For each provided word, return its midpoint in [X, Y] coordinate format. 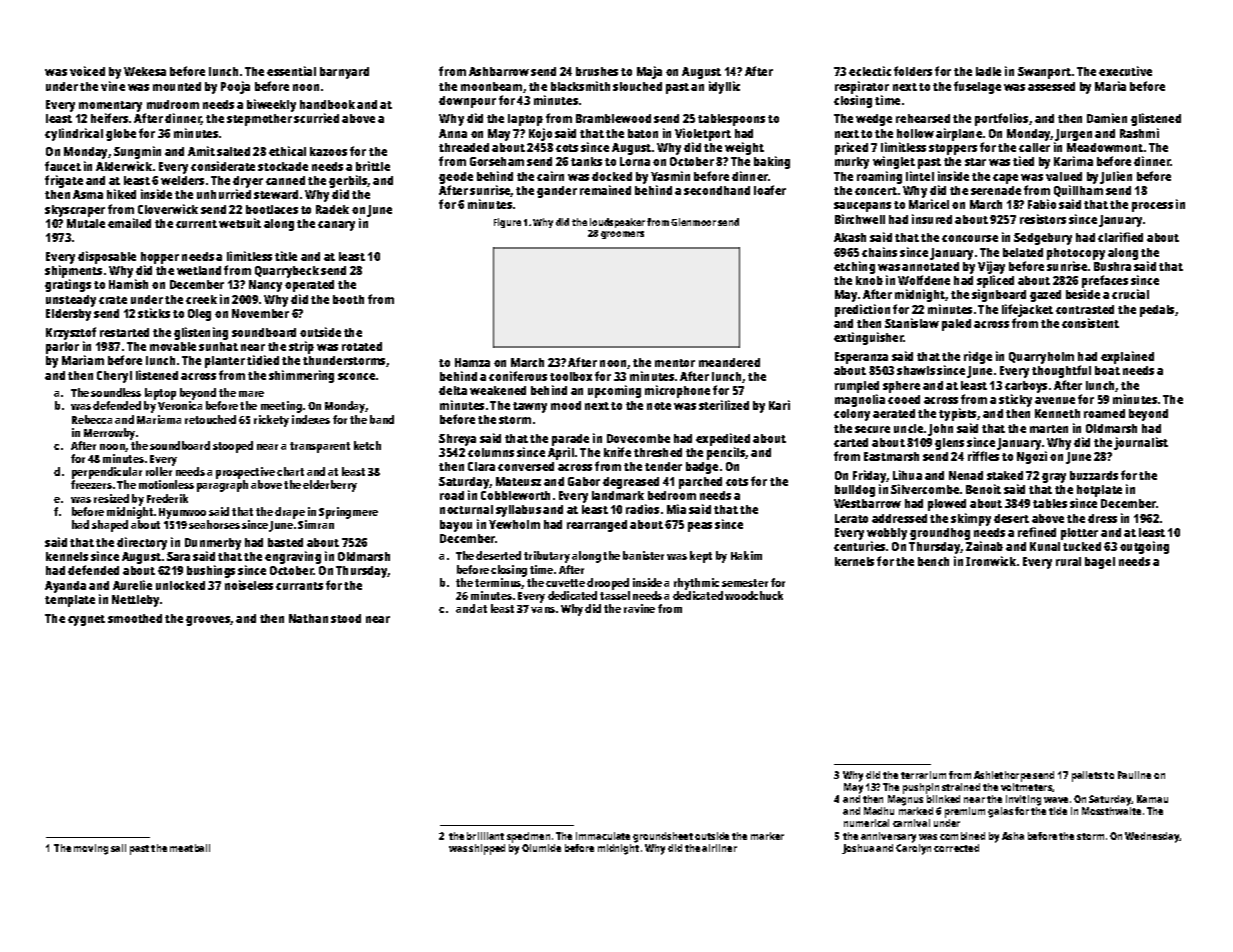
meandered [729, 362]
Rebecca [92, 419]
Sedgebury [1043, 239]
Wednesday [1152, 837]
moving [91, 849]
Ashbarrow [499, 71]
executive [1125, 71]
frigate [64, 181]
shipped [487, 849]
